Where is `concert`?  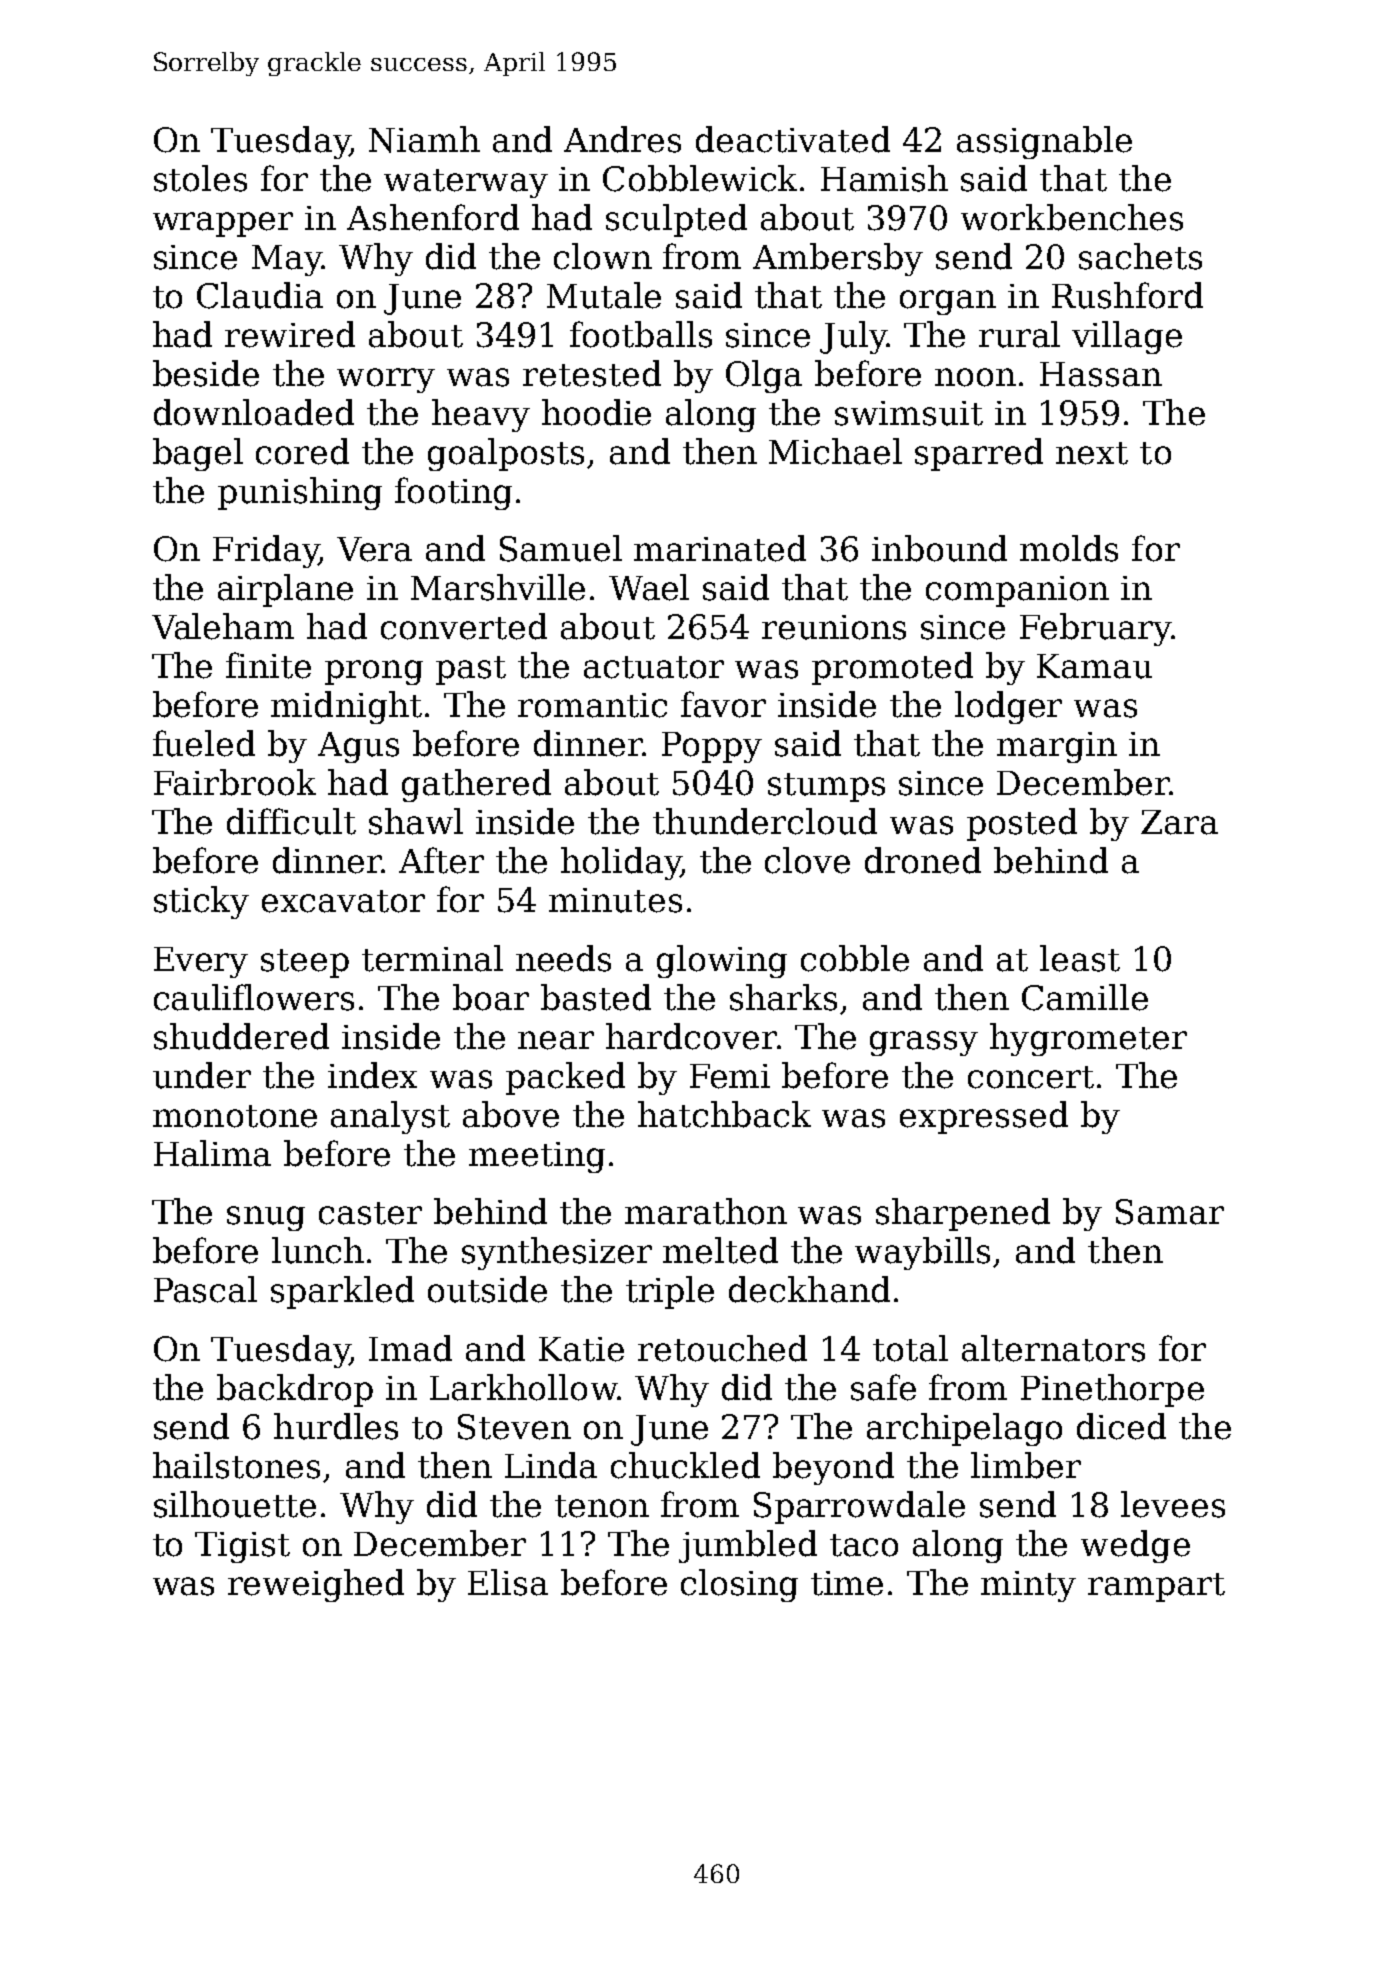 concert is located at coordinates (1031, 1077).
